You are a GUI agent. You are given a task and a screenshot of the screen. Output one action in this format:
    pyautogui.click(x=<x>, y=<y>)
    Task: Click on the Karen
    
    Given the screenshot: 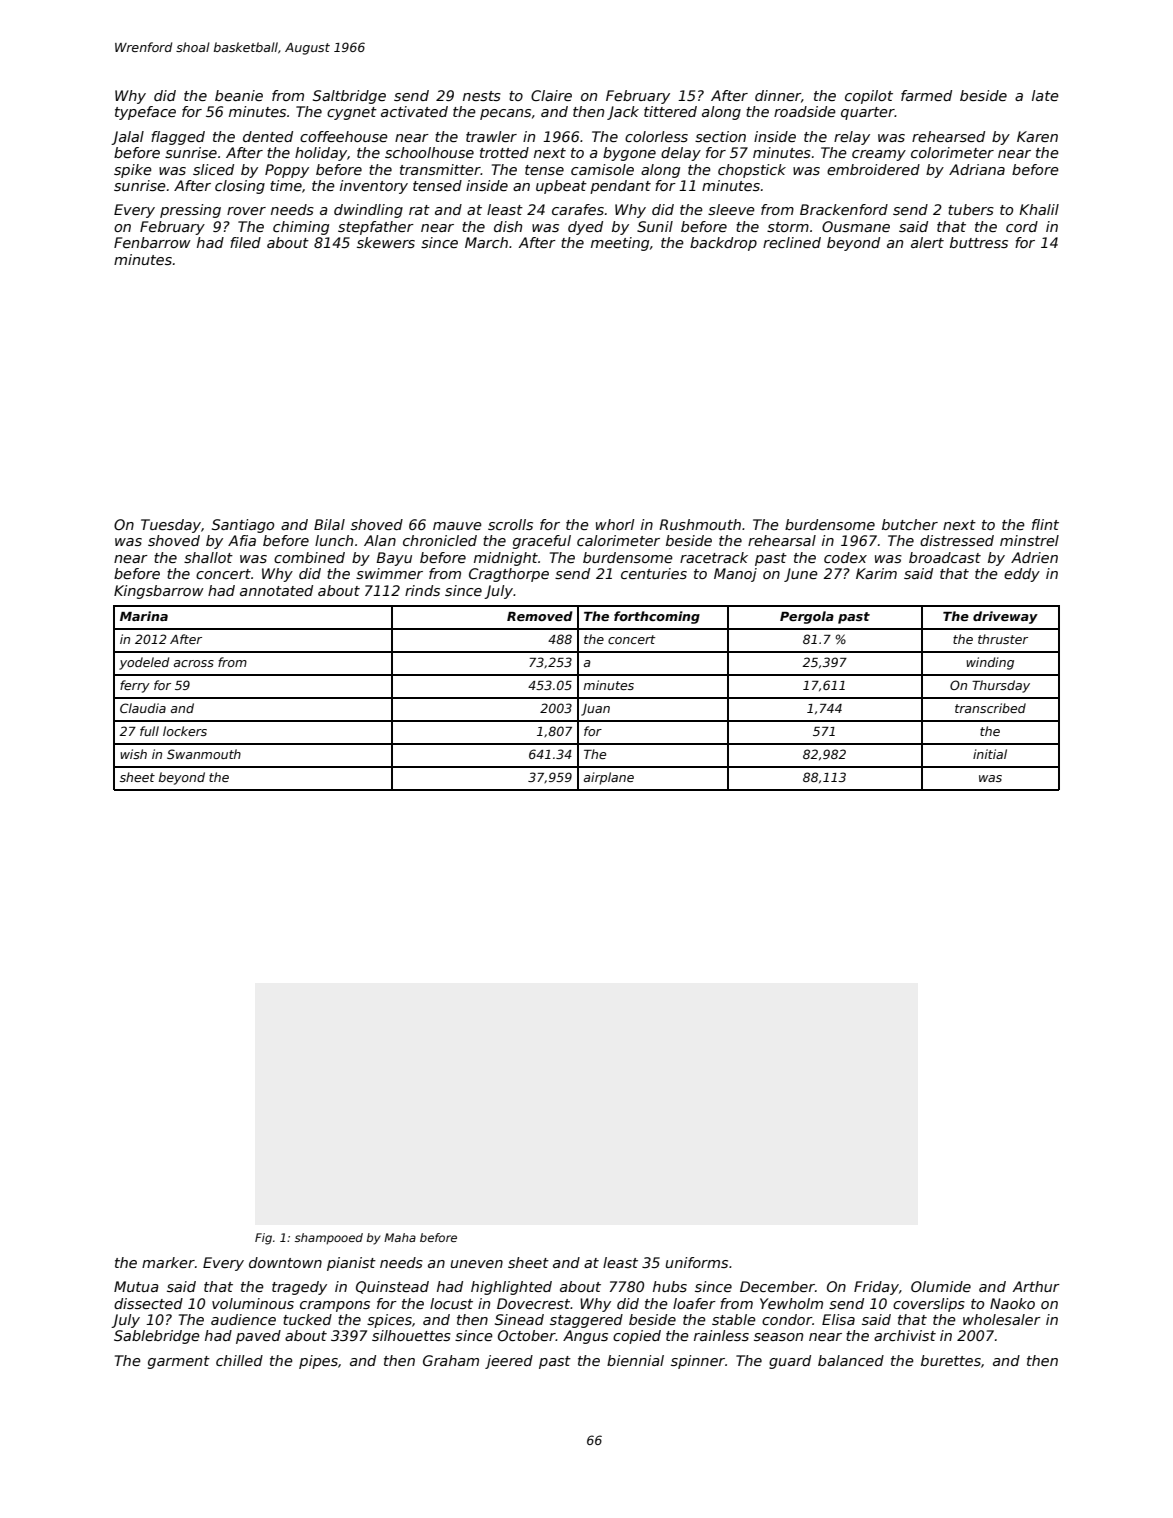 What is the action you would take?
    pyautogui.click(x=1037, y=136)
